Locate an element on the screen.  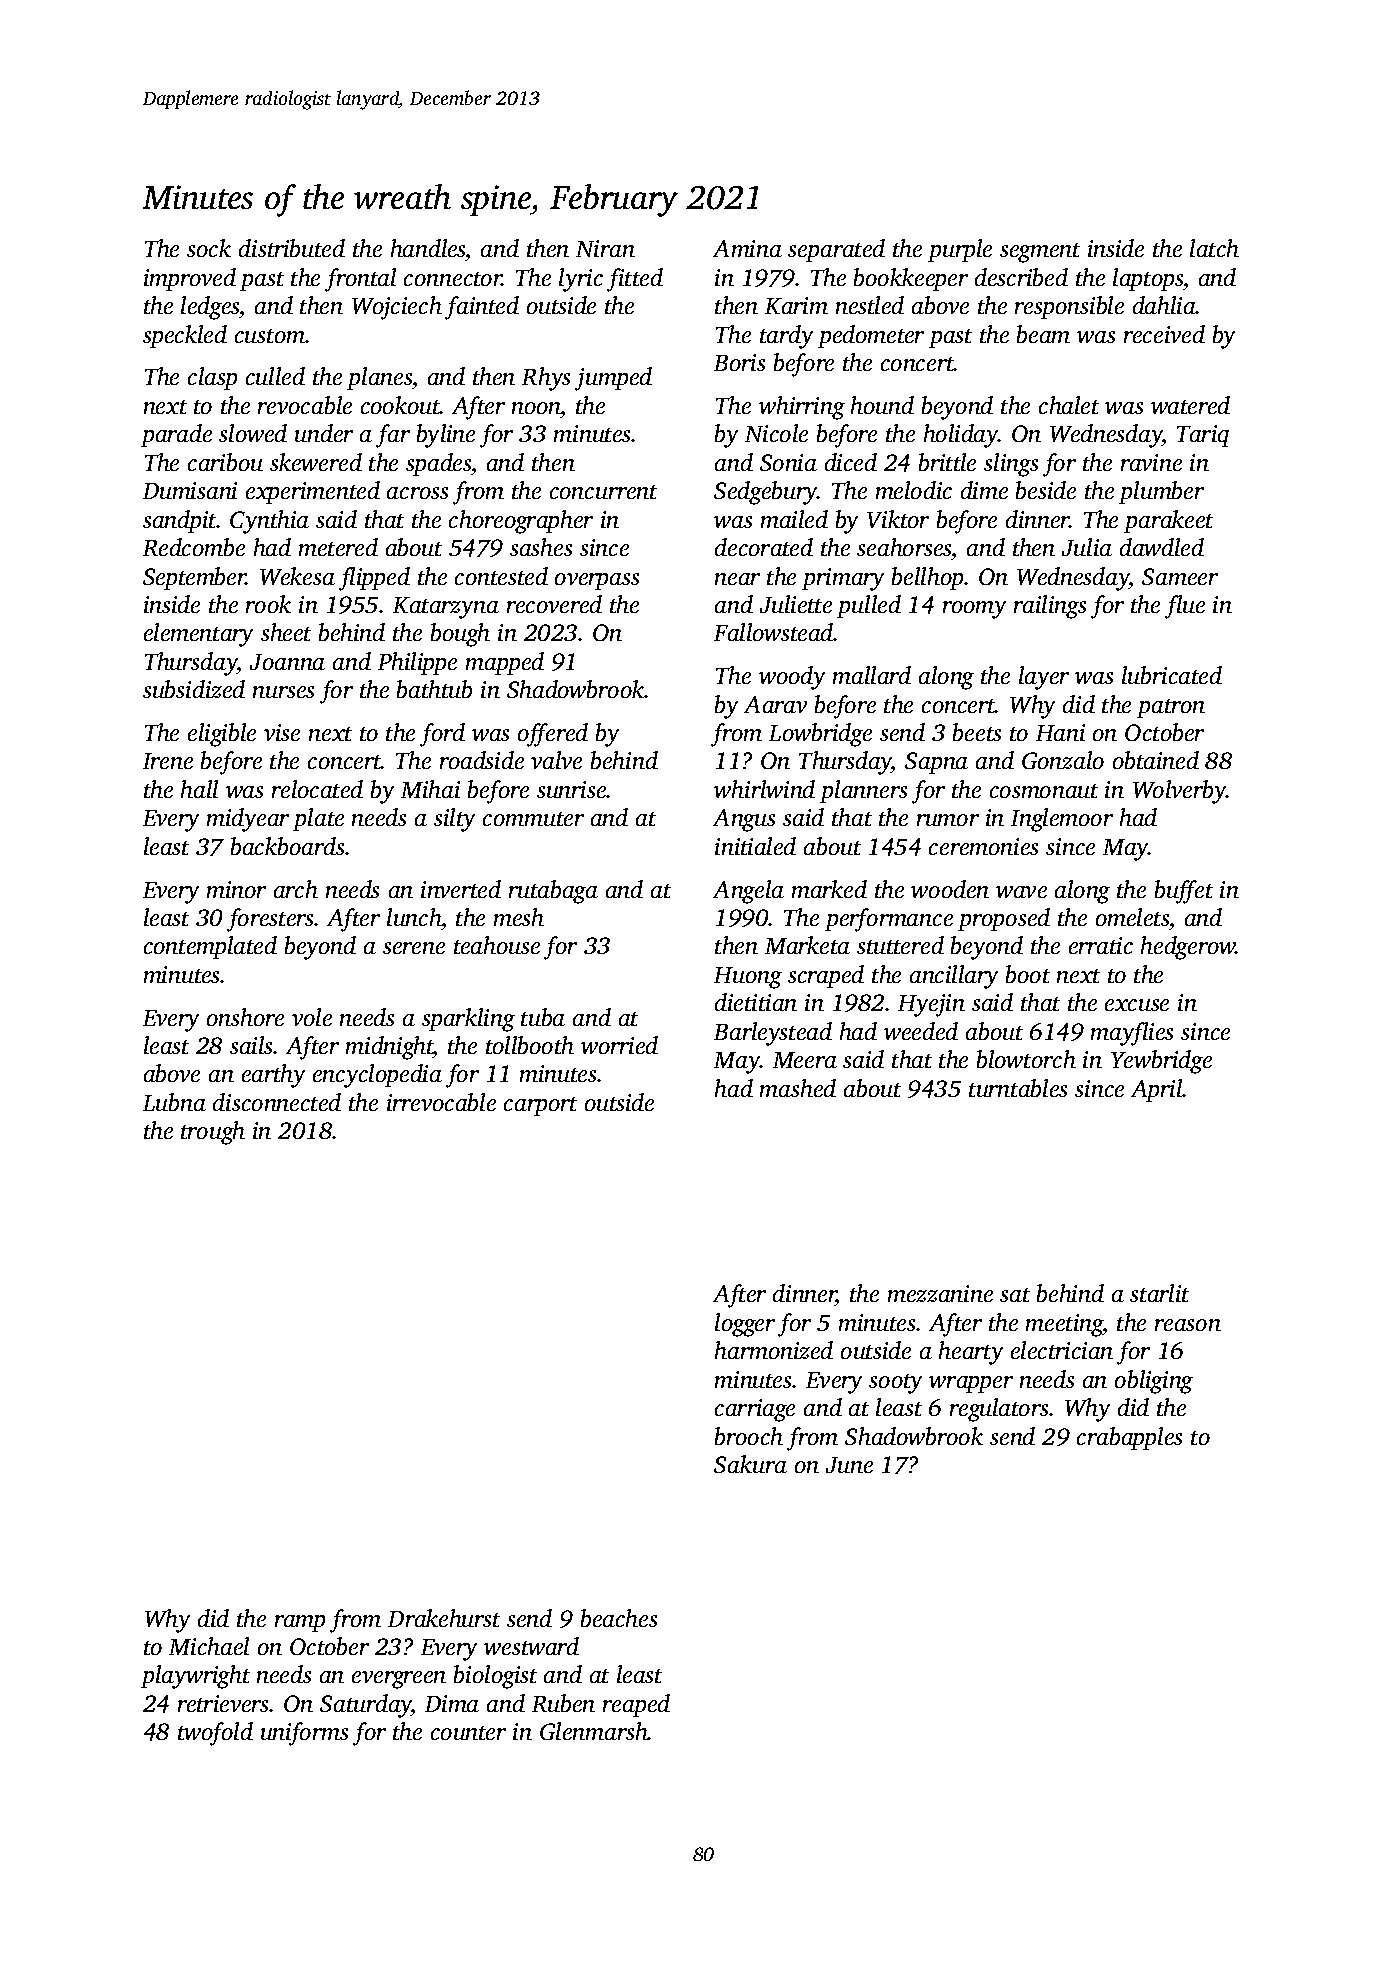
planes is located at coordinates (379, 378).
